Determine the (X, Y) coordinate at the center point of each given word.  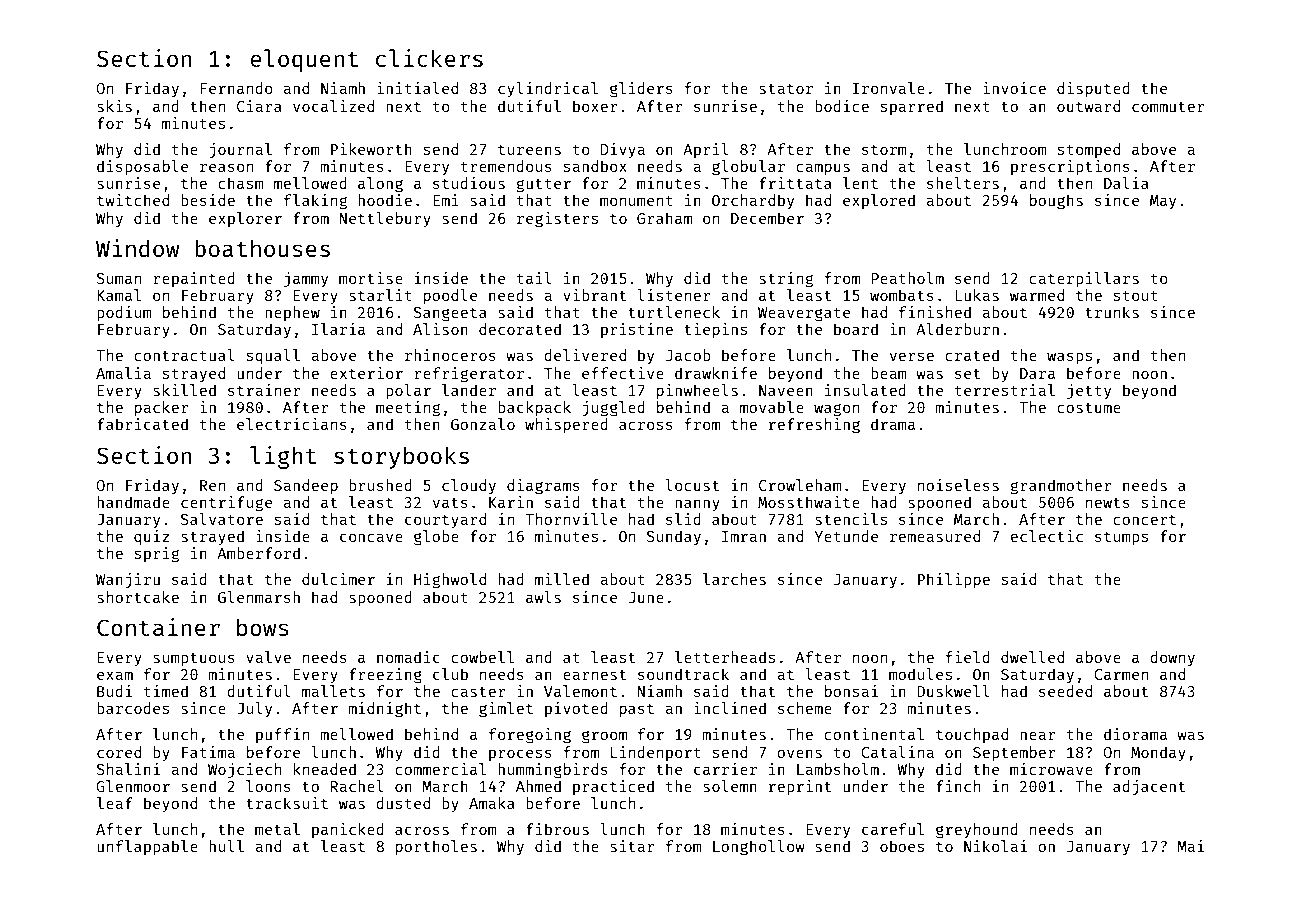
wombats (902, 295)
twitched (133, 200)
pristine (637, 330)
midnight (384, 710)
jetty (1089, 392)
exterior (366, 373)
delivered (585, 355)
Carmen (1121, 674)
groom (604, 737)
